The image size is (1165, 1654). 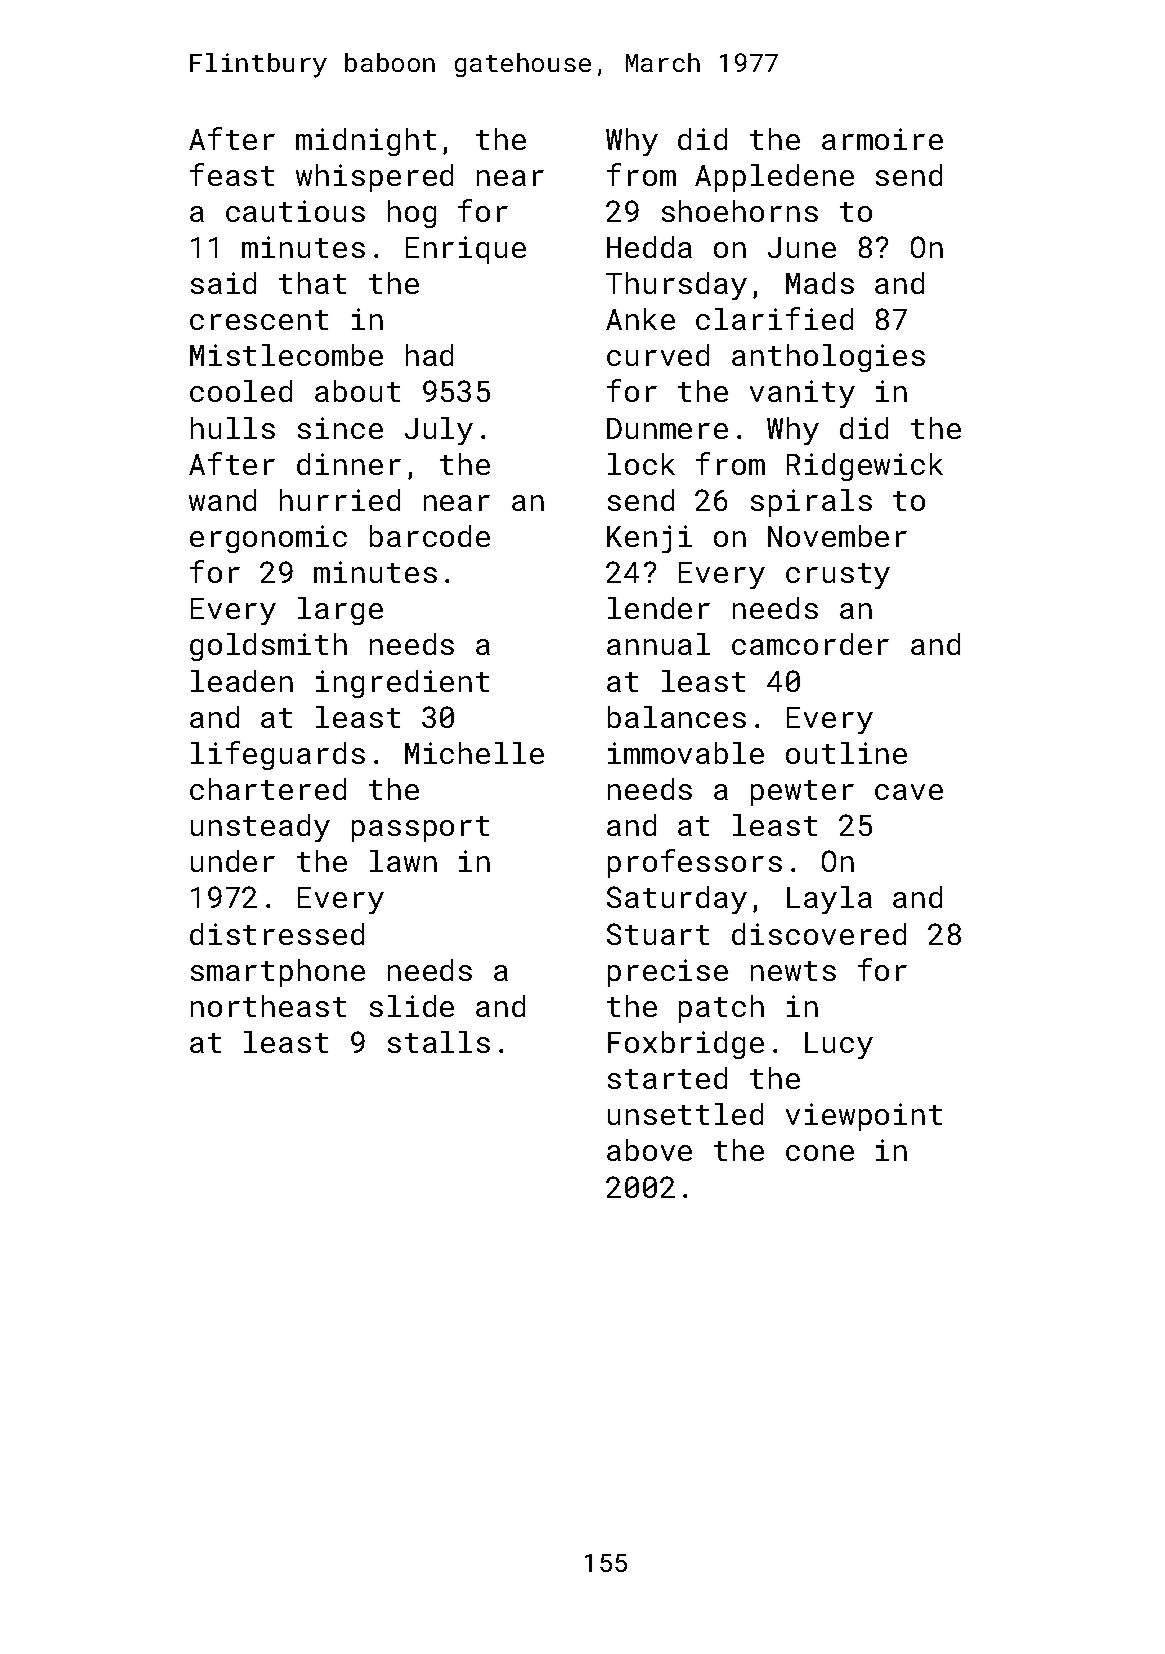 I want to click on feast, so click(x=232, y=174).
